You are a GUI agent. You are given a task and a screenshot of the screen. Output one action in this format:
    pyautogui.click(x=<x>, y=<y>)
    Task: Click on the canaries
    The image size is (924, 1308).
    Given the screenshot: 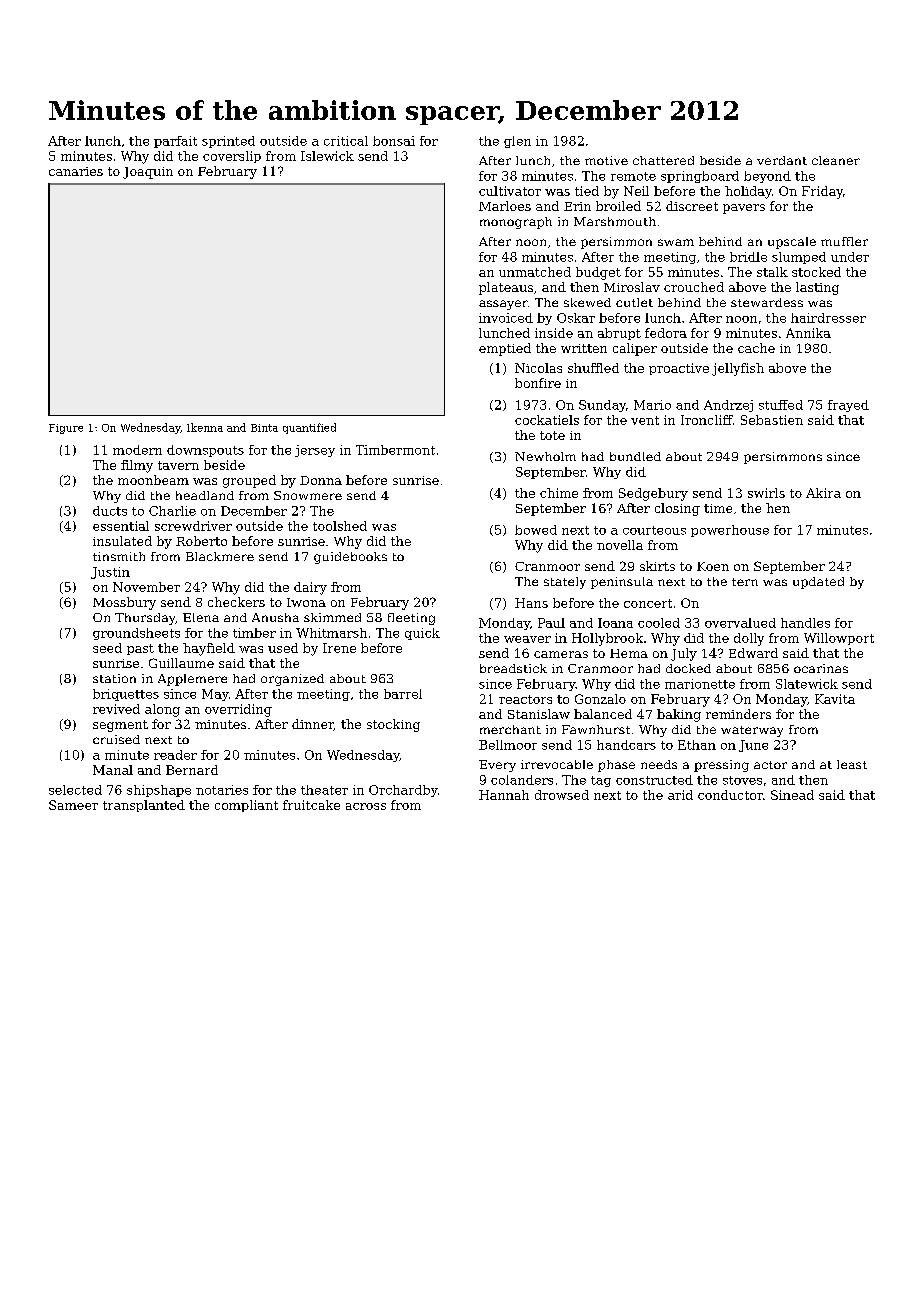 What is the action you would take?
    pyautogui.click(x=76, y=171)
